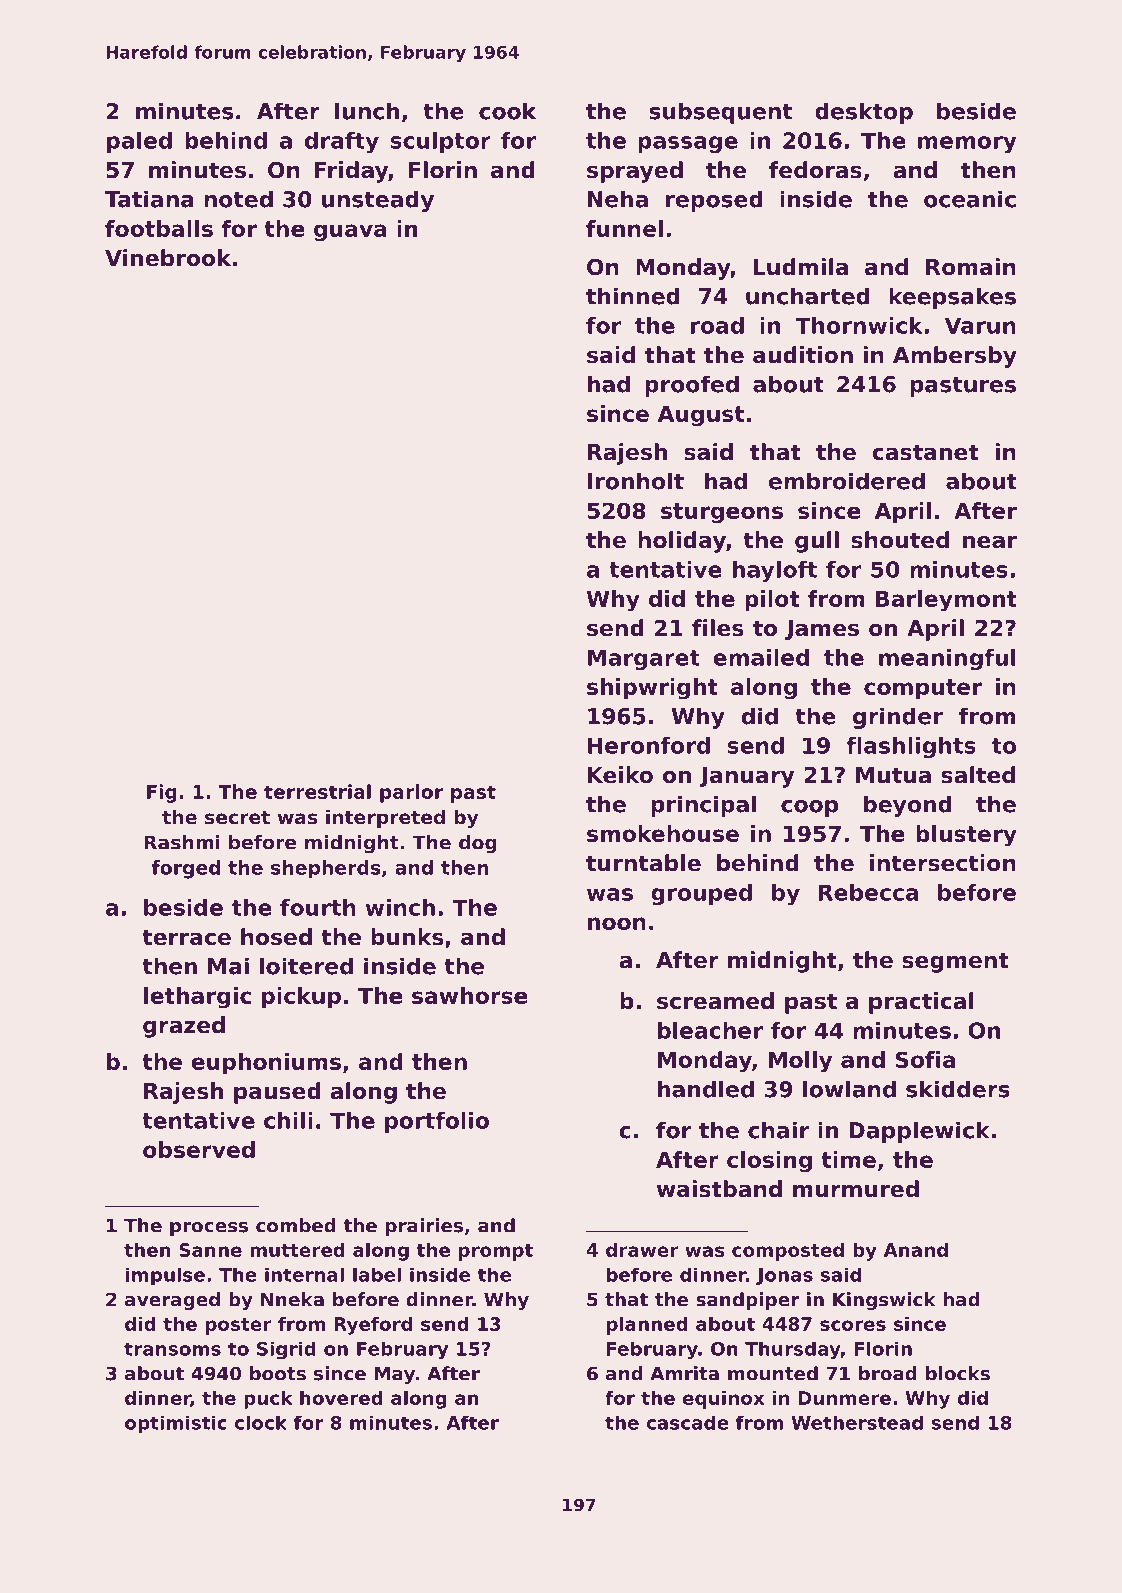  I want to click on Kingswick, so click(884, 1301).
